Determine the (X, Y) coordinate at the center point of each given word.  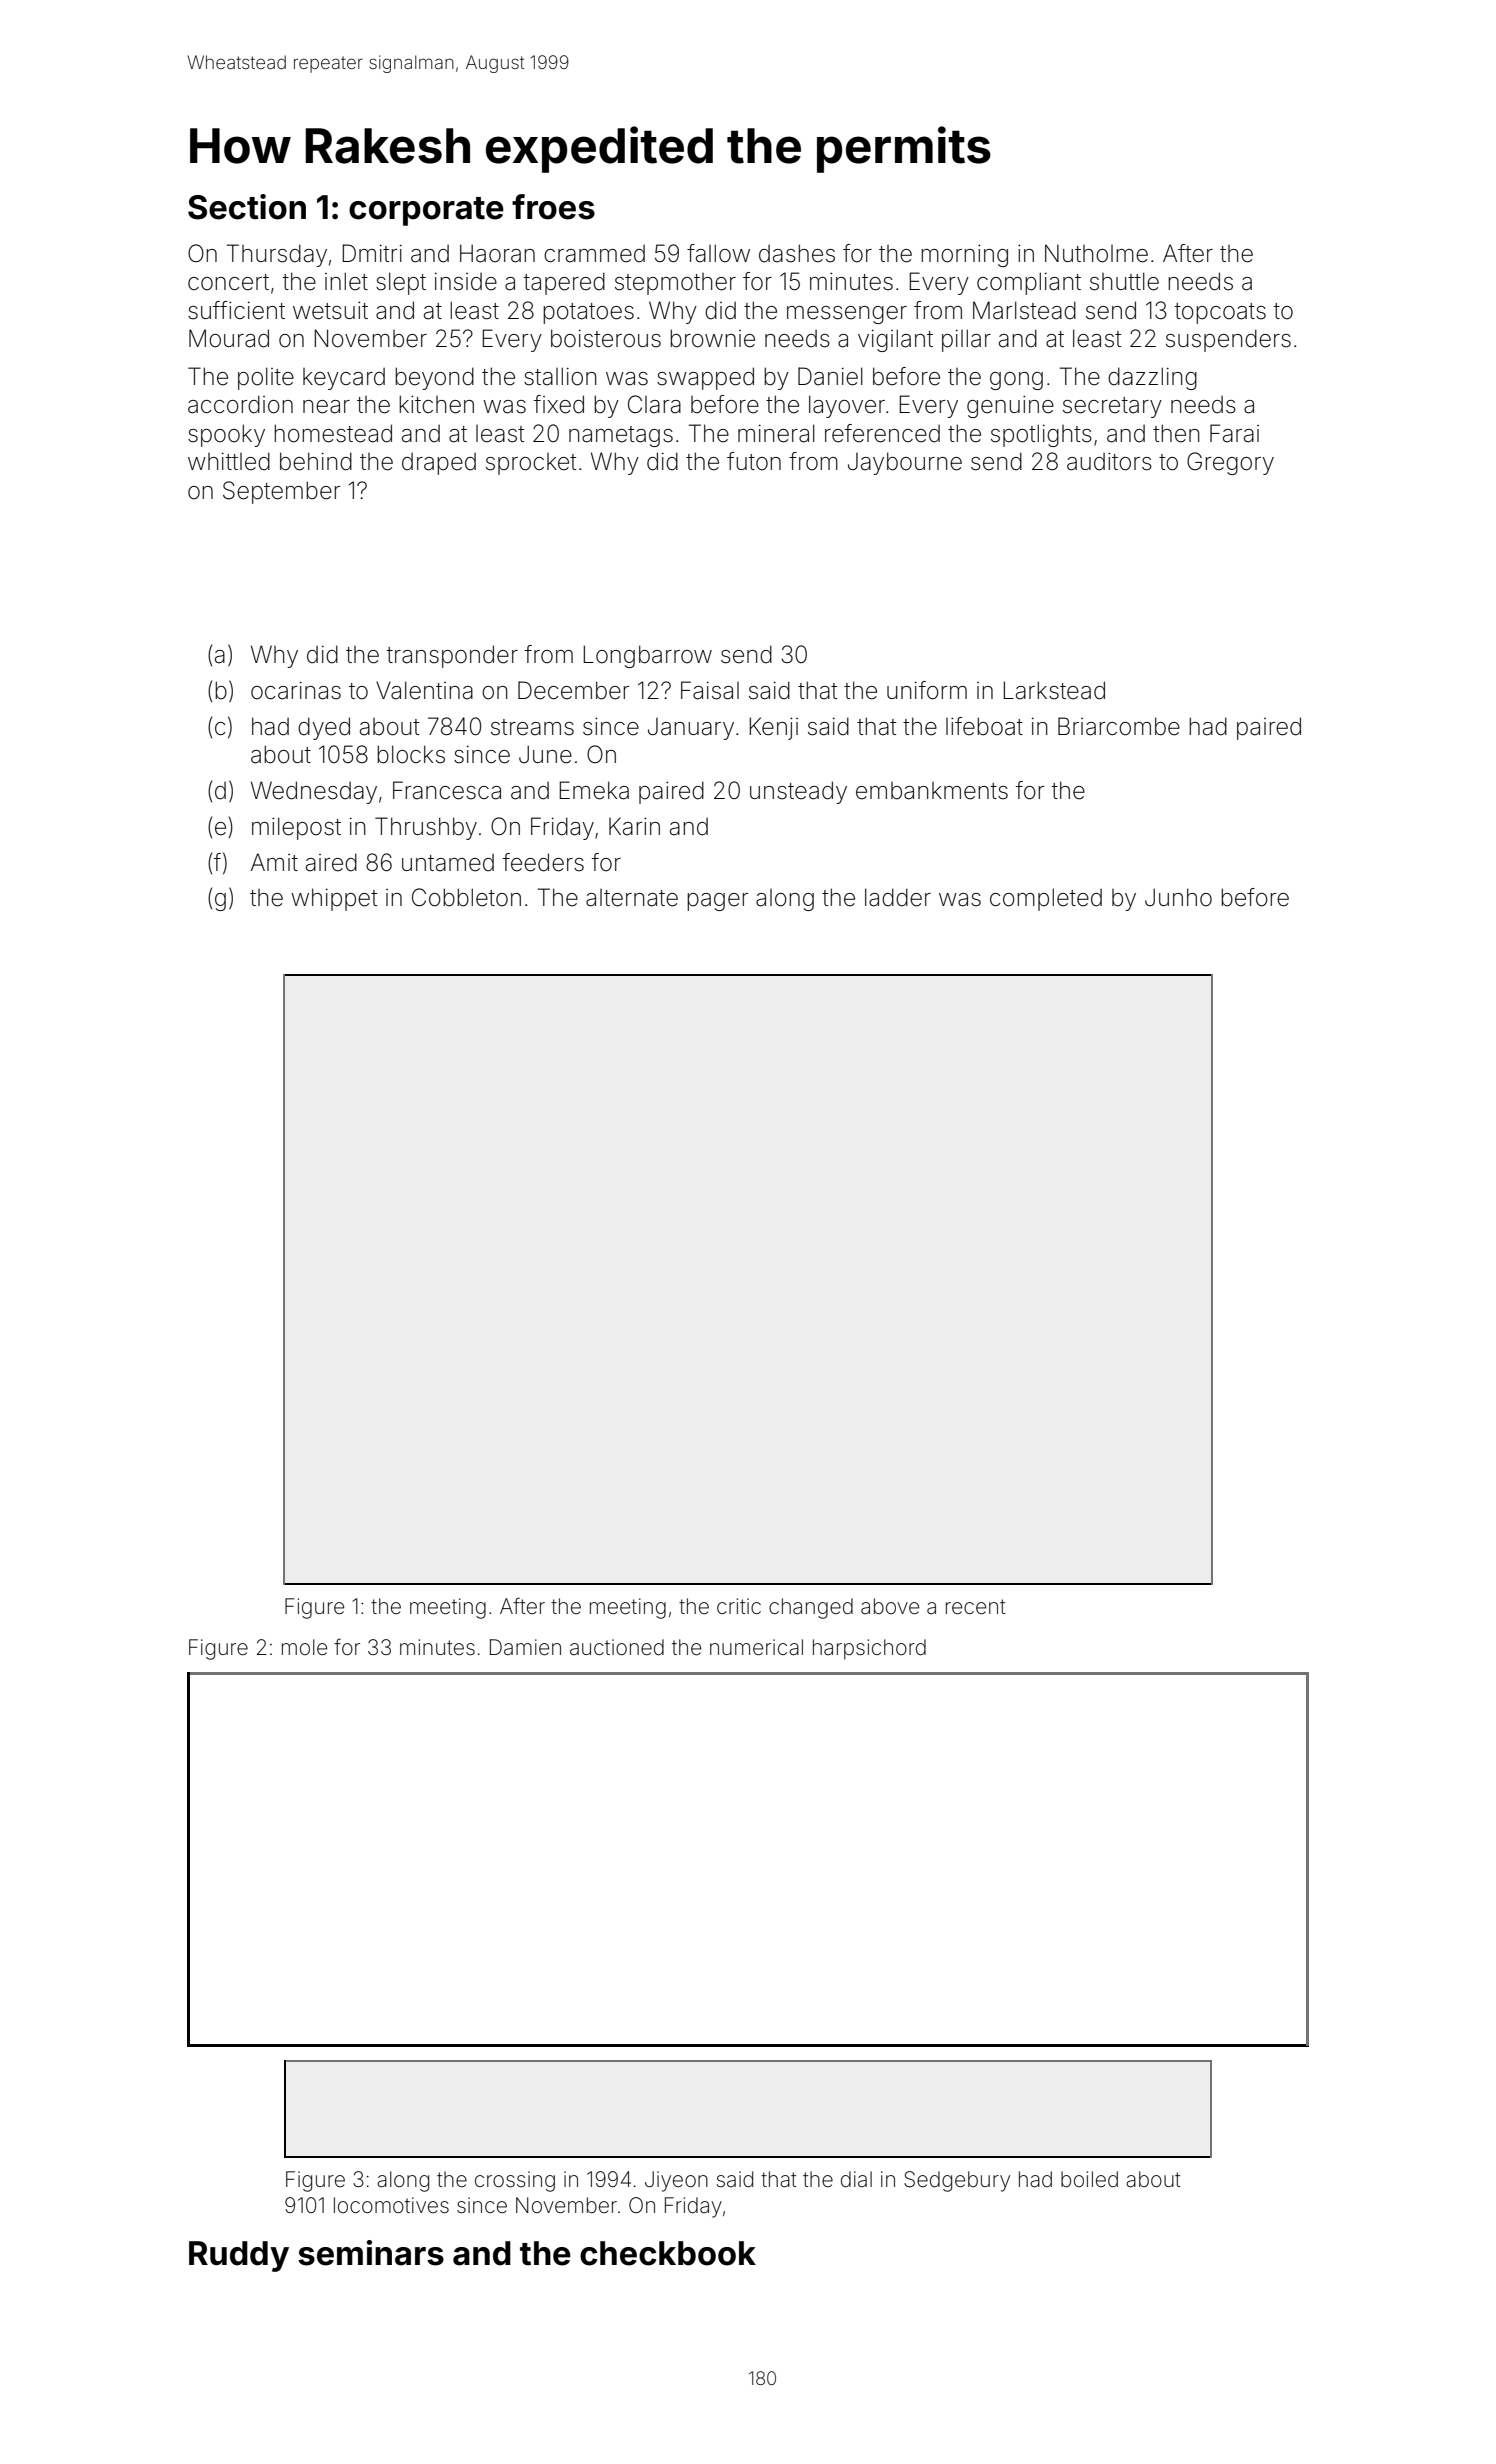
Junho (1178, 897)
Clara (654, 404)
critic (739, 1606)
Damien (525, 1647)
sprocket (531, 464)
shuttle (1124, 281)
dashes (797, 253)
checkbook (668, 2253)
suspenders (1228, 340)
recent (976, 1607)
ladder (898, 897)
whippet (334, 899)
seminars (371, 2253)
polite (266, 378)
